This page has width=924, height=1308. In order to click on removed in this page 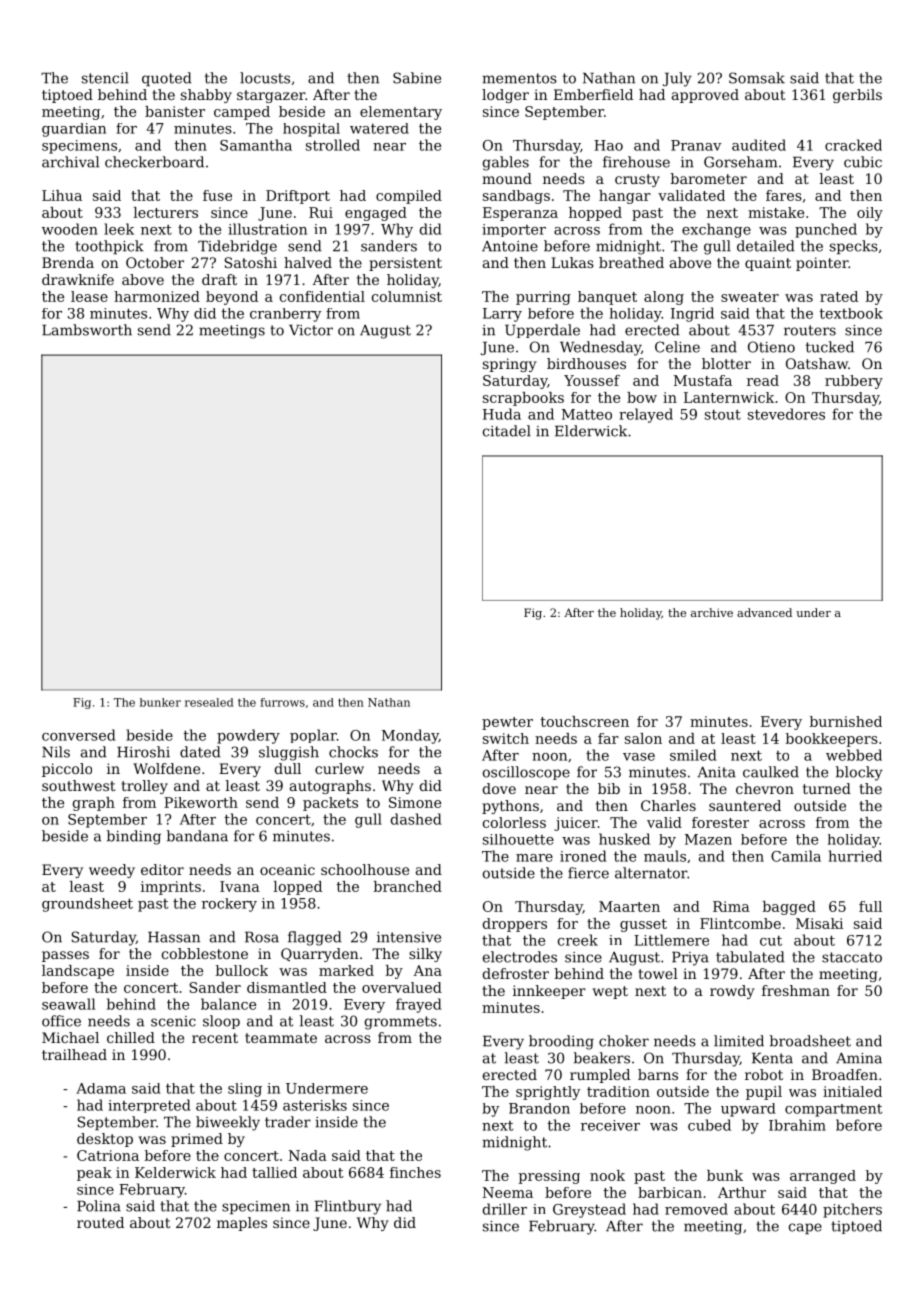, I will do `click(696, 1209)`.
